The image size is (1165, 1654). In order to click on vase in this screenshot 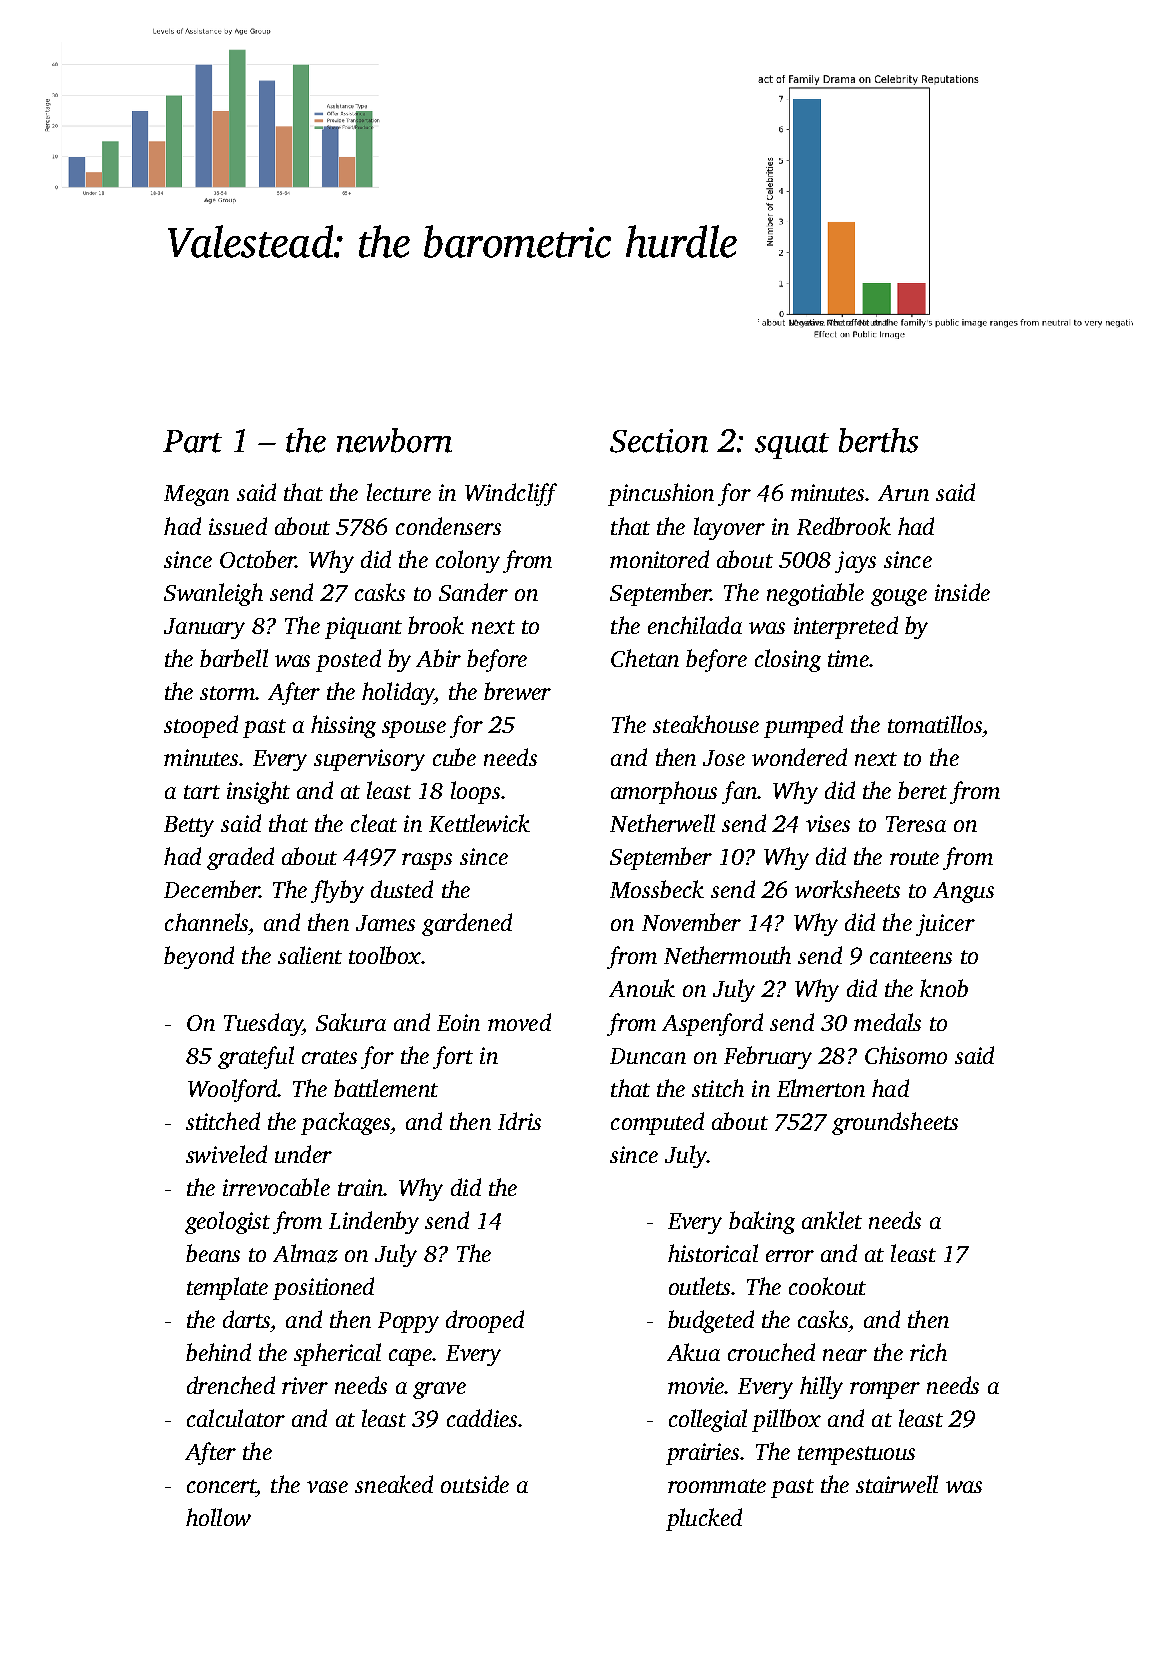, I will do `click(327, 1487)`.
